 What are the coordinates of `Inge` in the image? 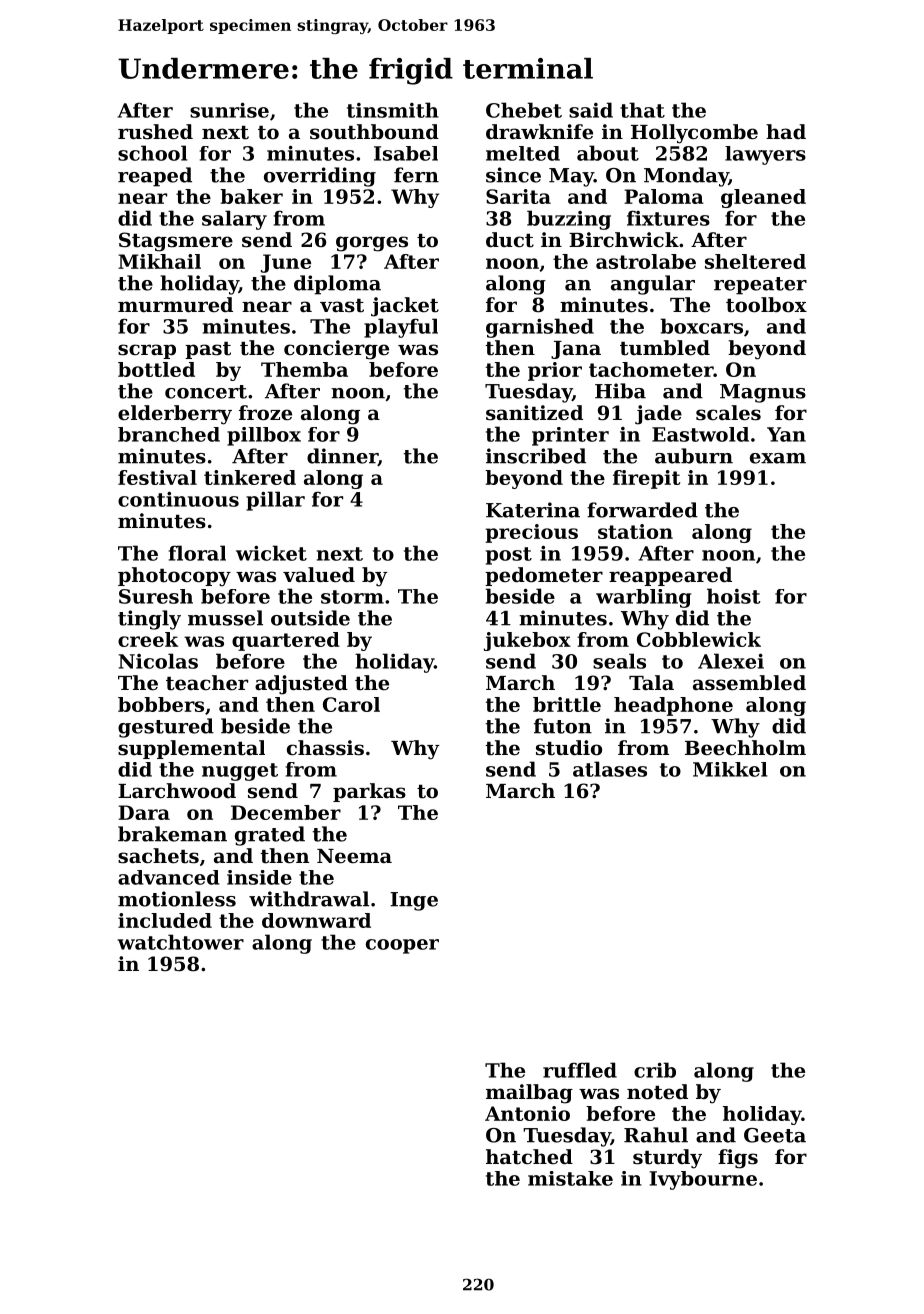 It's located at (414, 901).
